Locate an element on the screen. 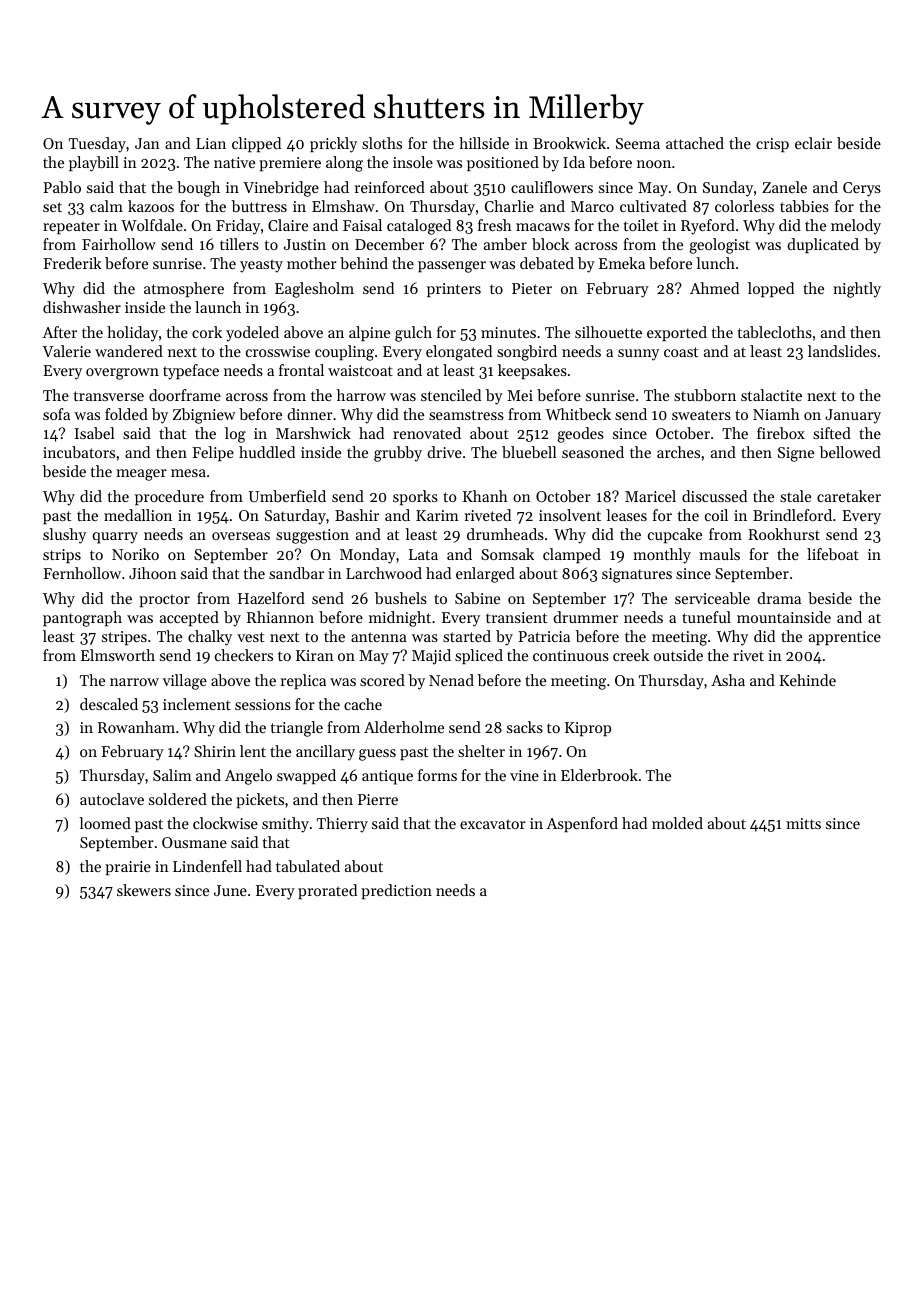  Rowanham is located at coordinates (136, 727).
